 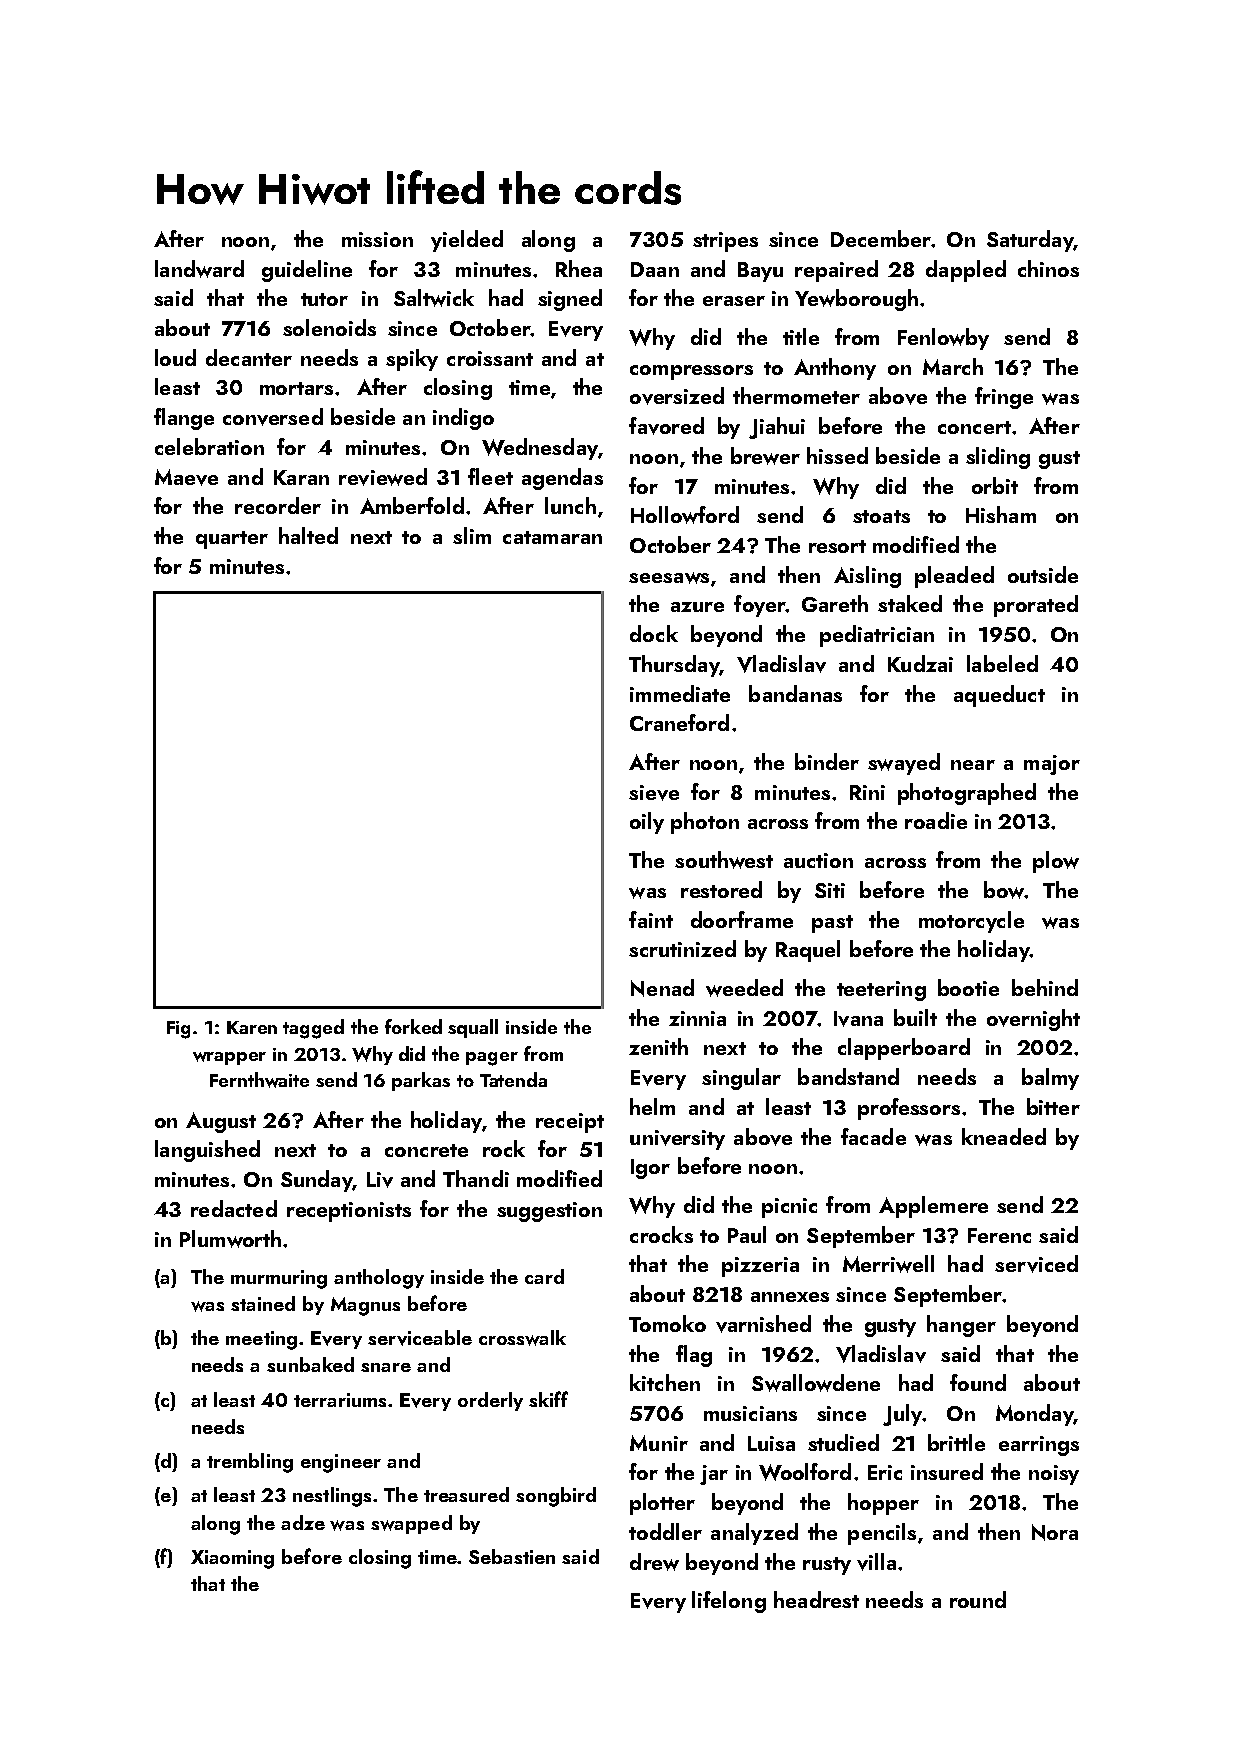 What do you see at coordinates (232, 1559) in the page?
I see `Xiaoming` at bounding box center [232, 1559].
